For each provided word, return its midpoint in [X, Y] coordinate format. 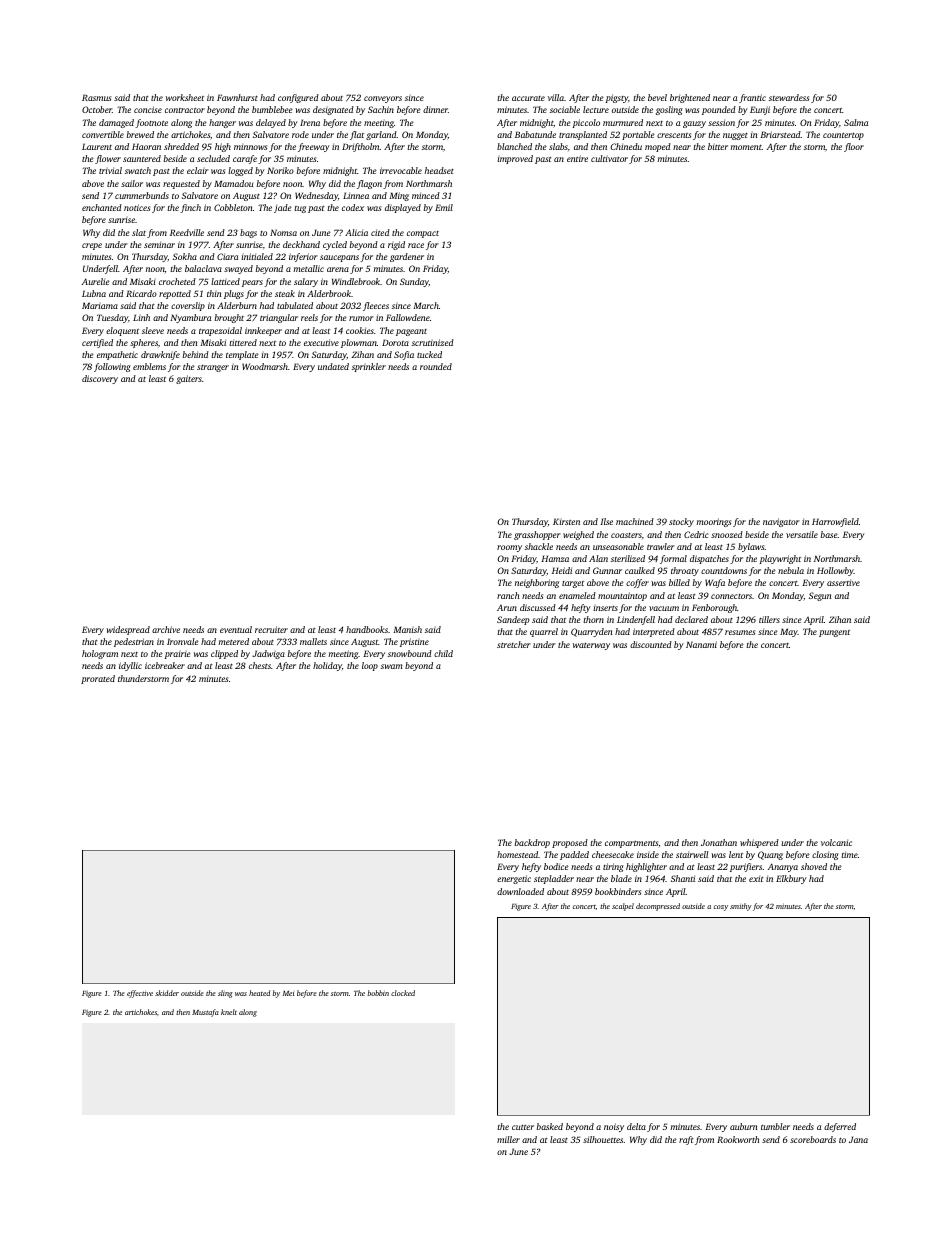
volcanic [836, 842]
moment [746, 147]
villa [556, 97]
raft [686, 1140]
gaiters [189, 379]
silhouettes [603, 1139]
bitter [718, 146]
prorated [98, 679]
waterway [591, 646]
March [426, 305]
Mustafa [205, 1013]
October [97, 109]
